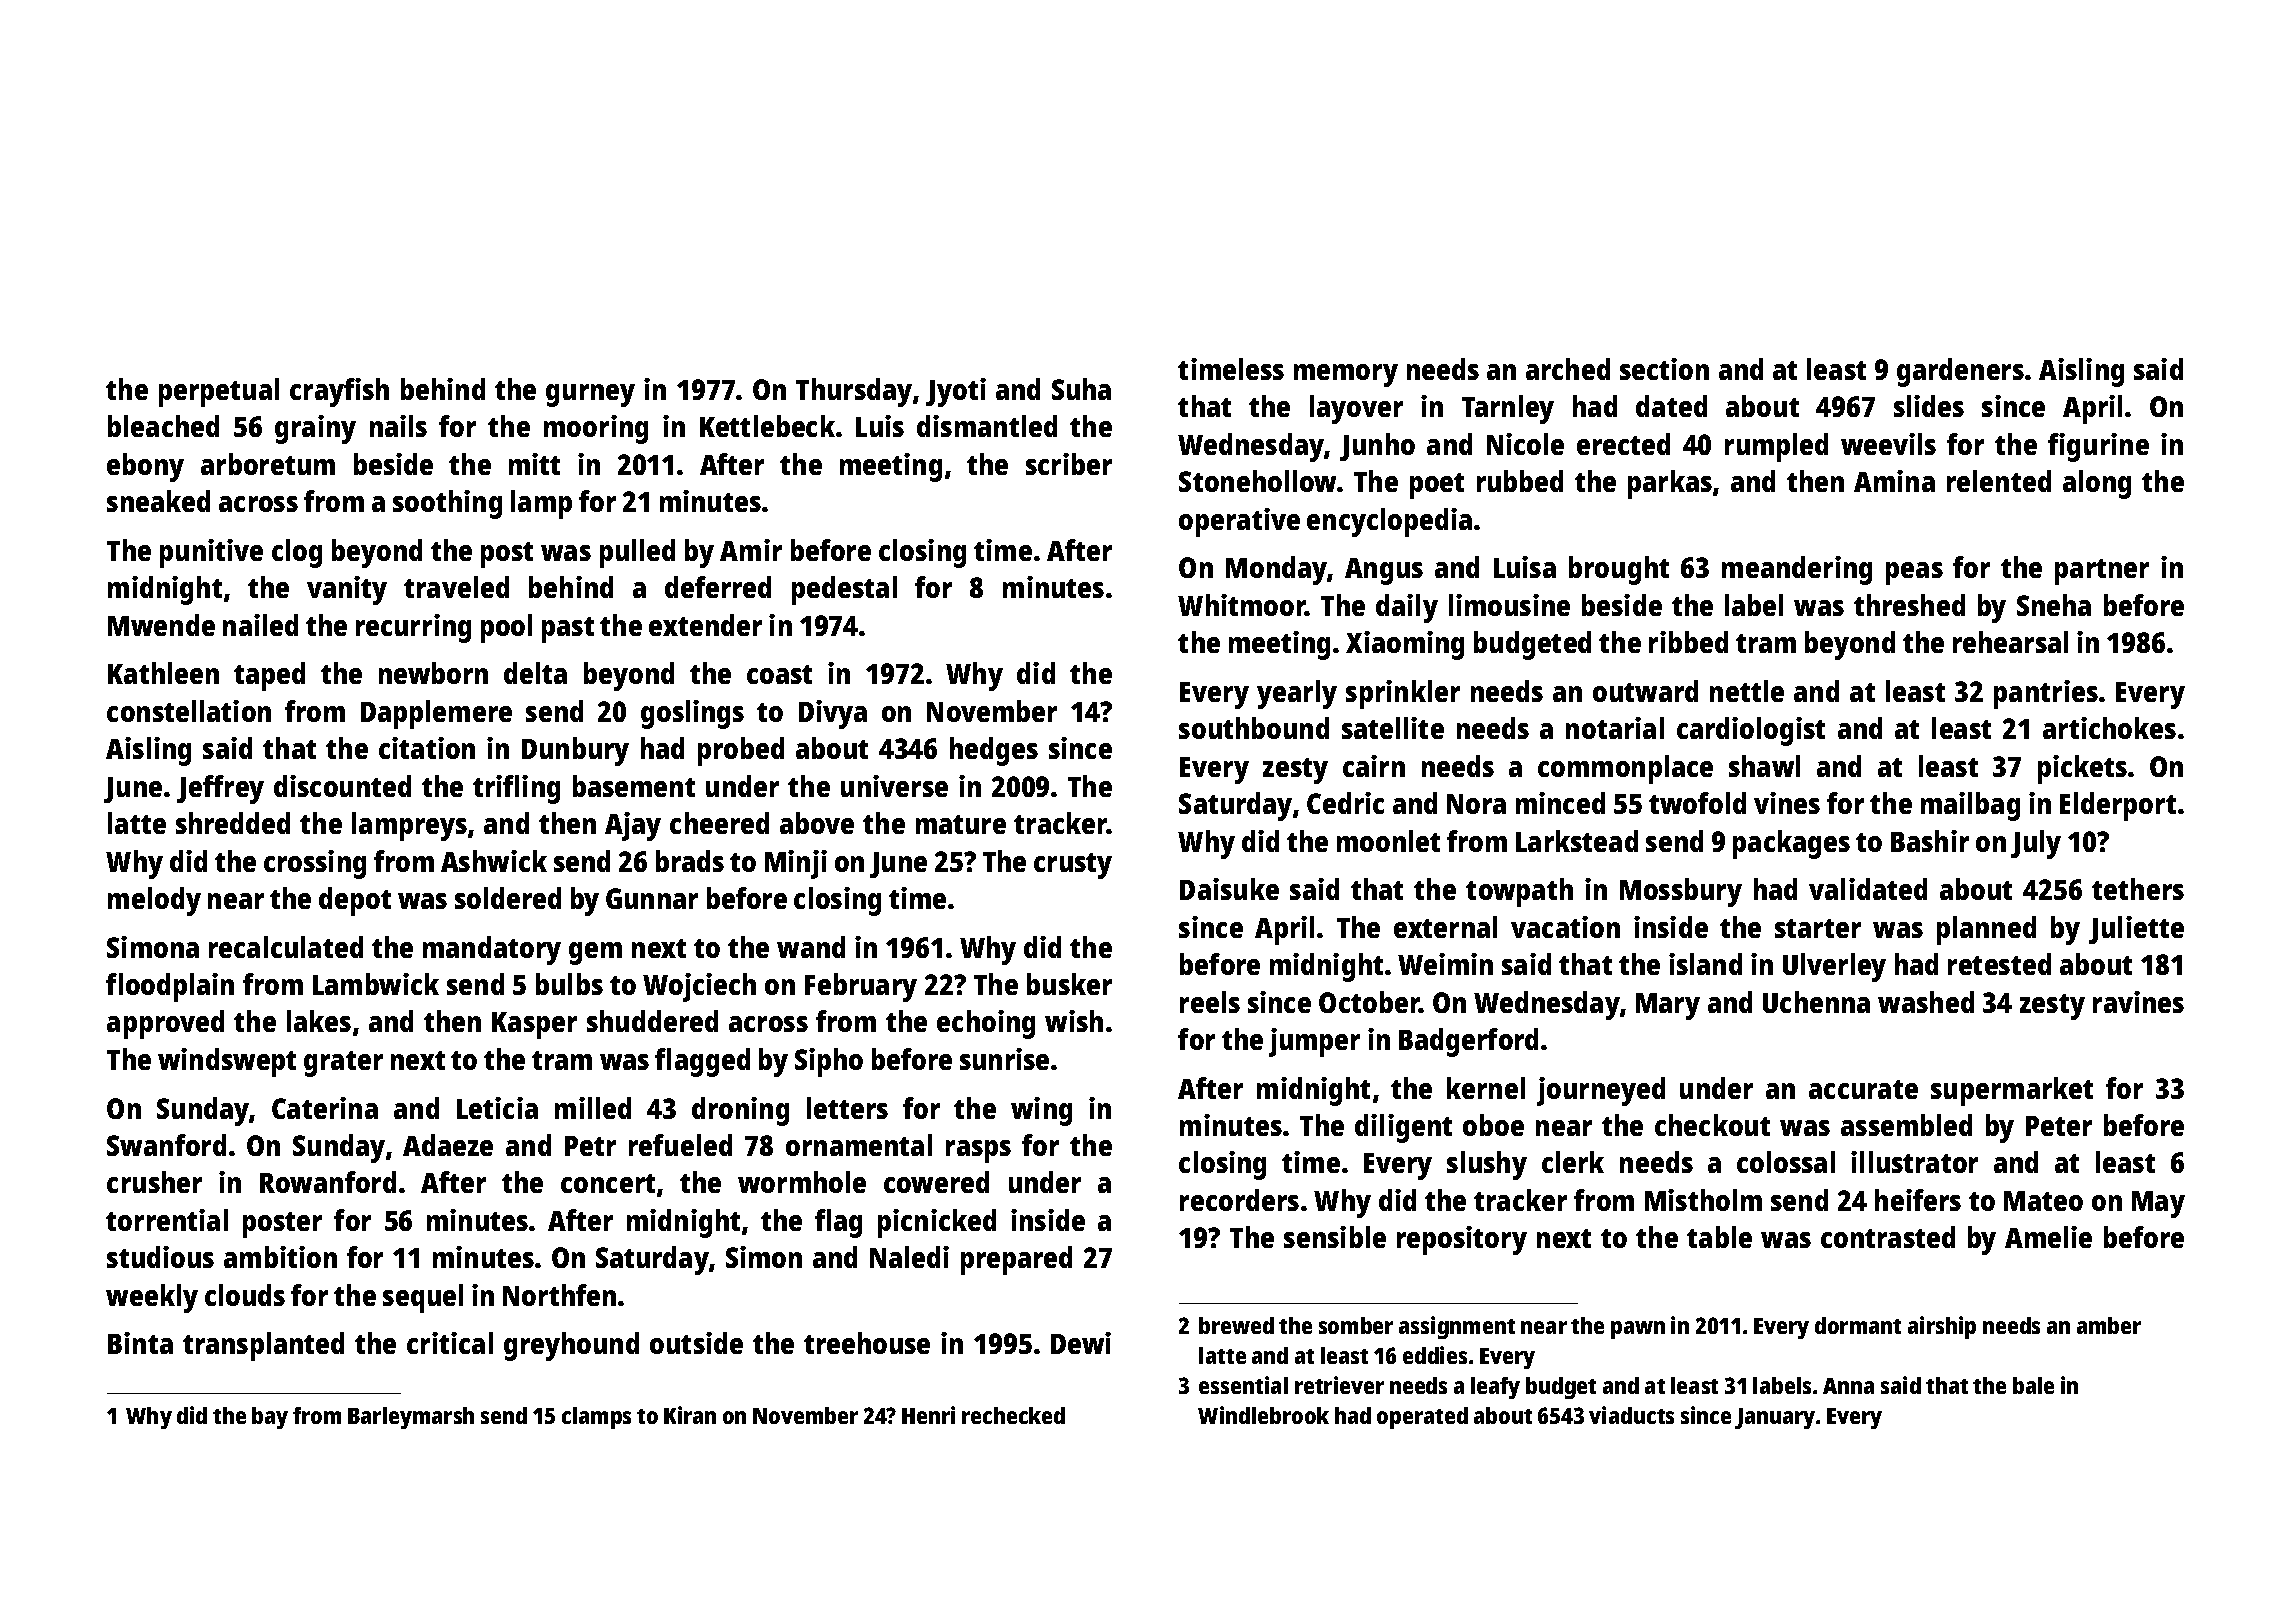 This screenshot has width=2292, height=1620. Describe the element at coordinates (154, 901) in the screenshot. I see `melody` at that location.
